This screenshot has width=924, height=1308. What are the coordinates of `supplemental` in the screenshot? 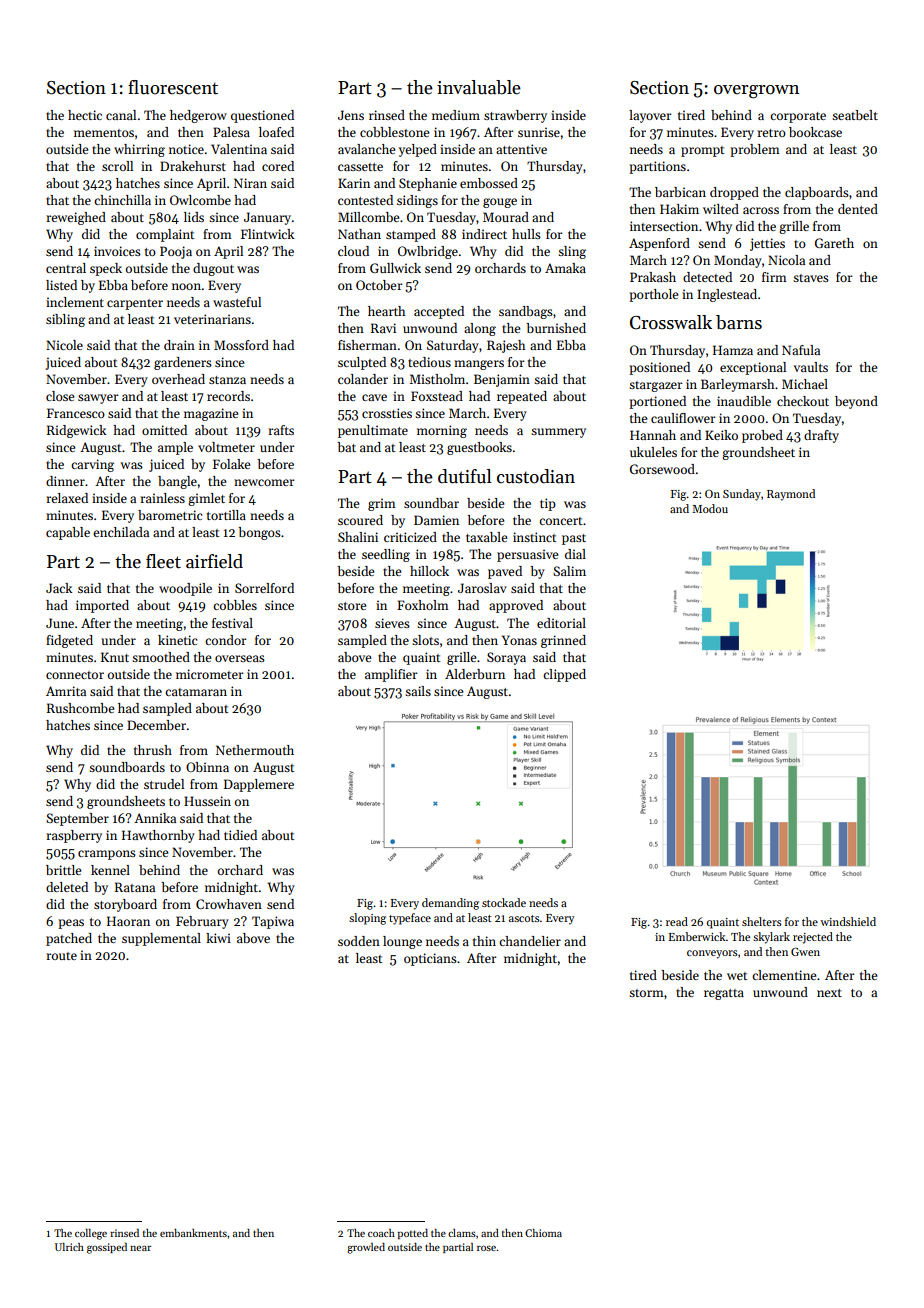 It's located at (161, 939).
